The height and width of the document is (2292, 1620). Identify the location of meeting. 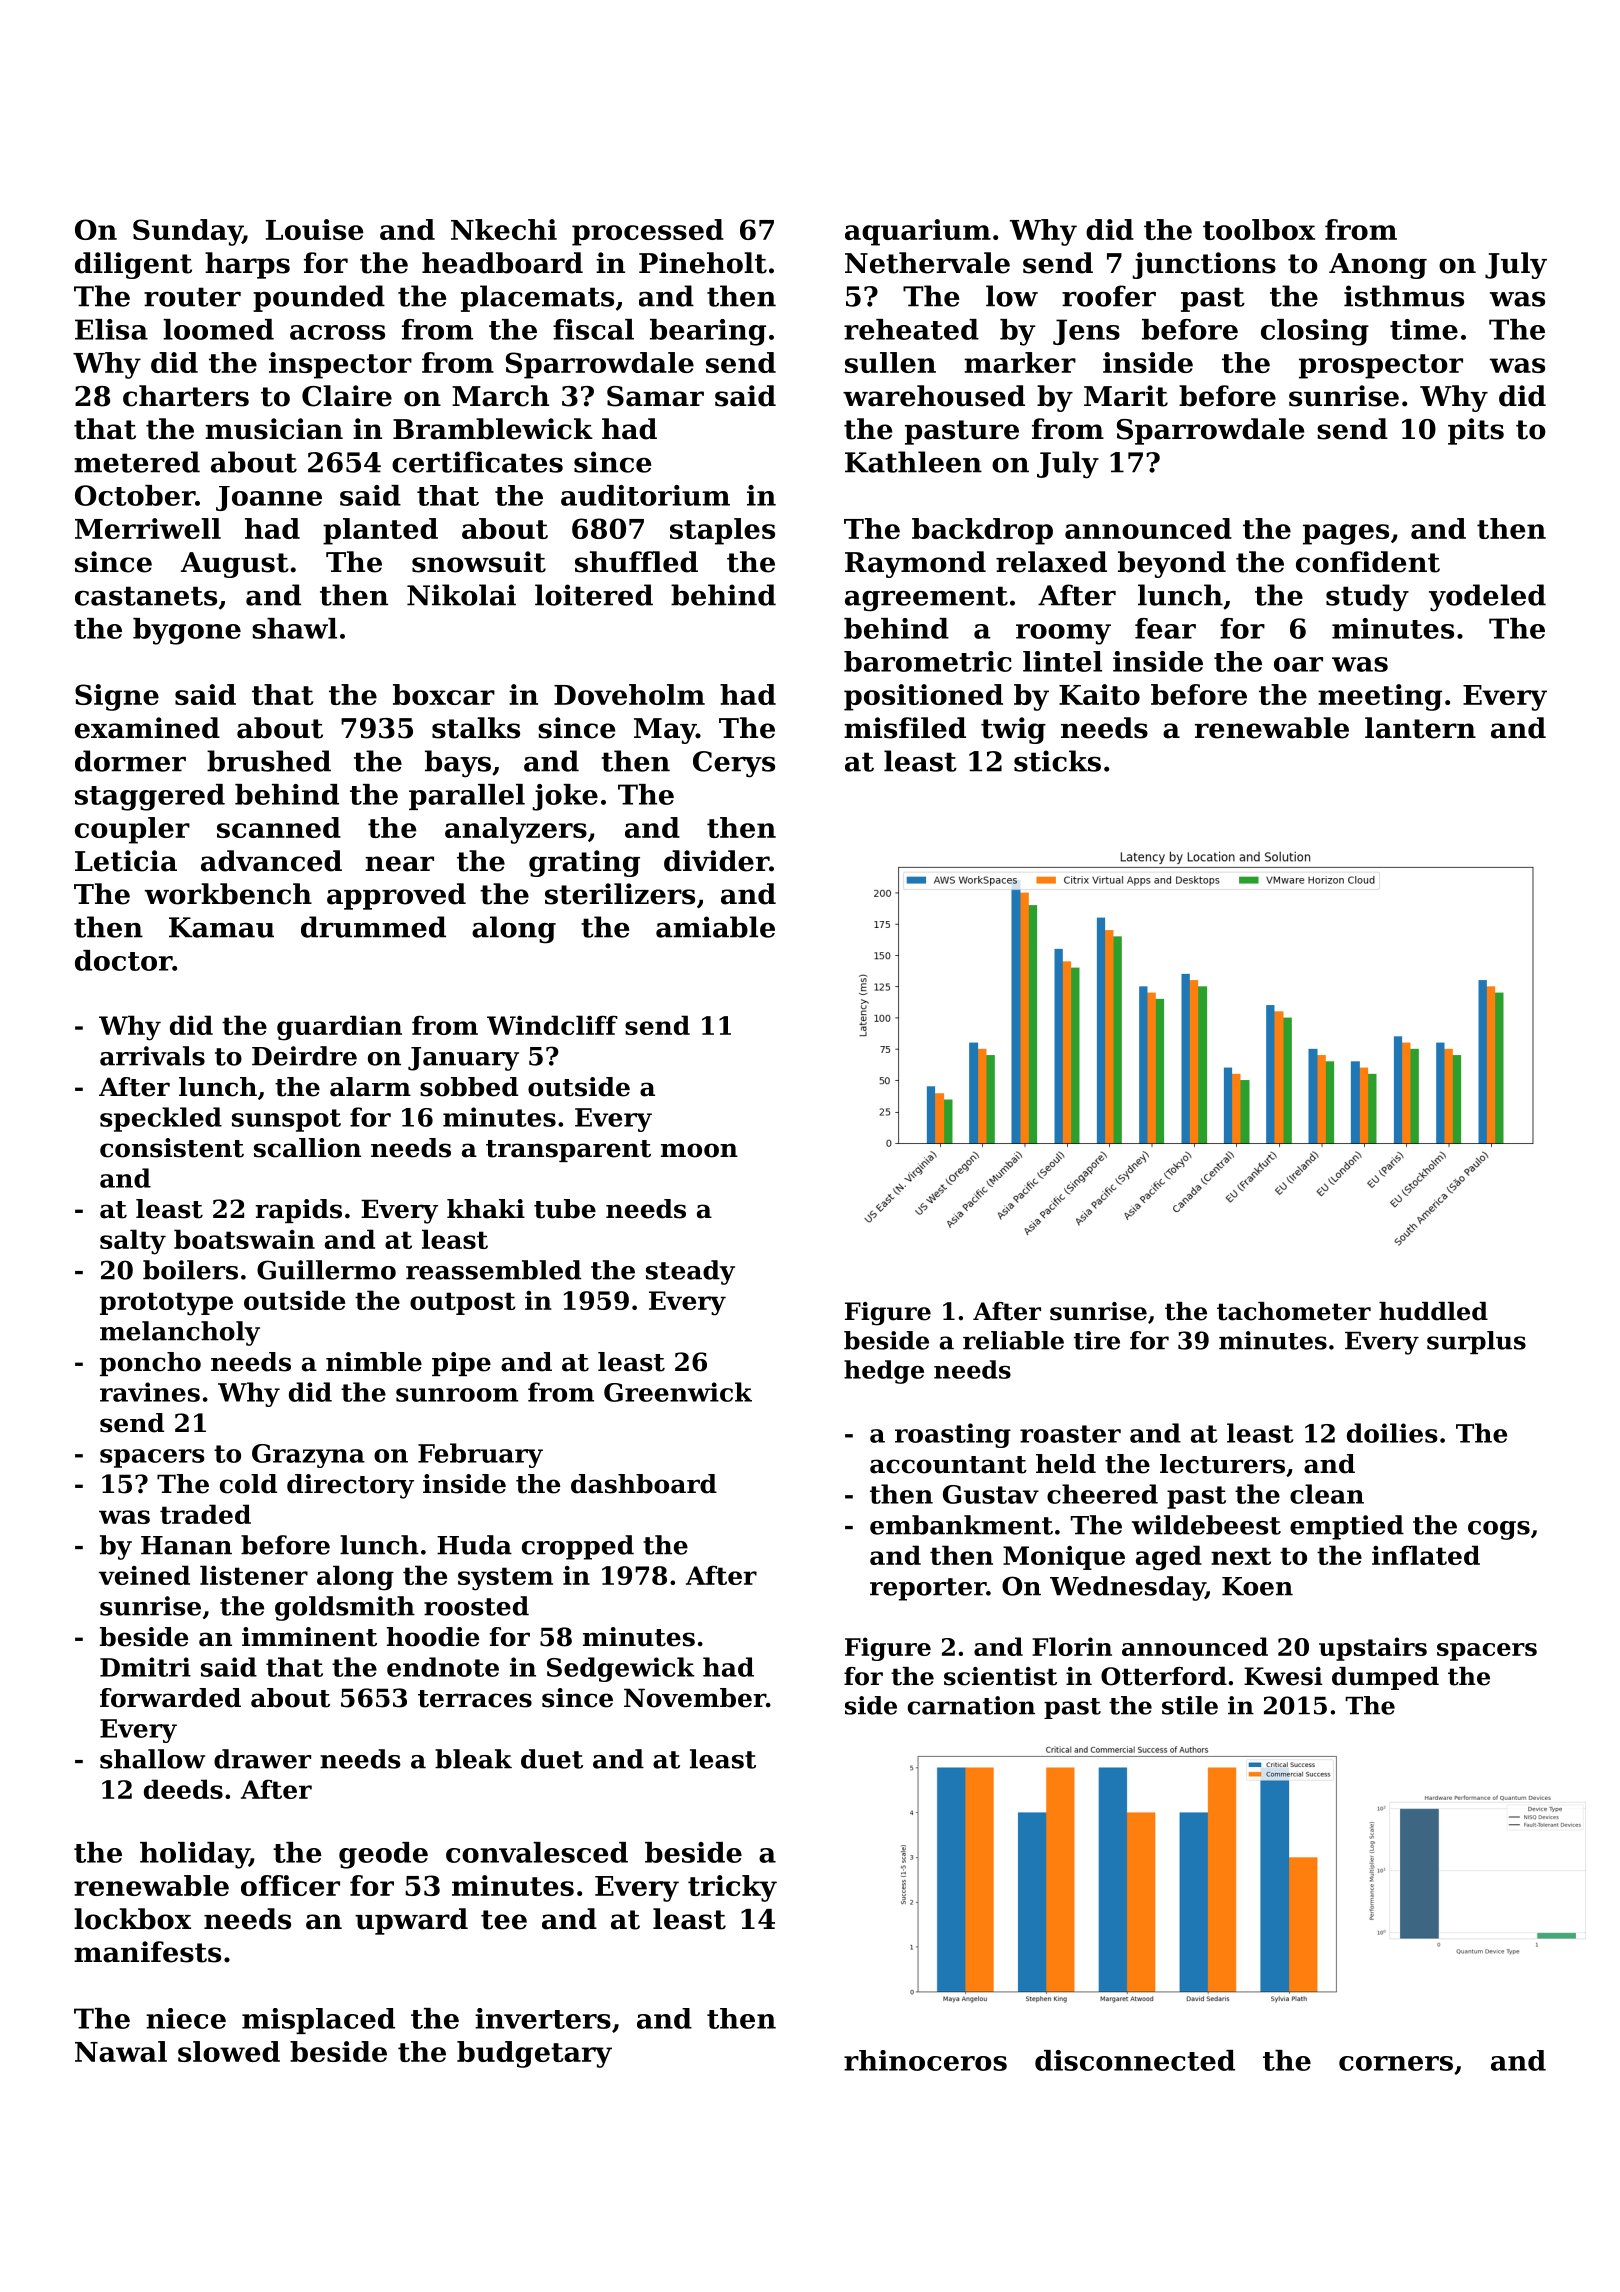
(1380, 697).
